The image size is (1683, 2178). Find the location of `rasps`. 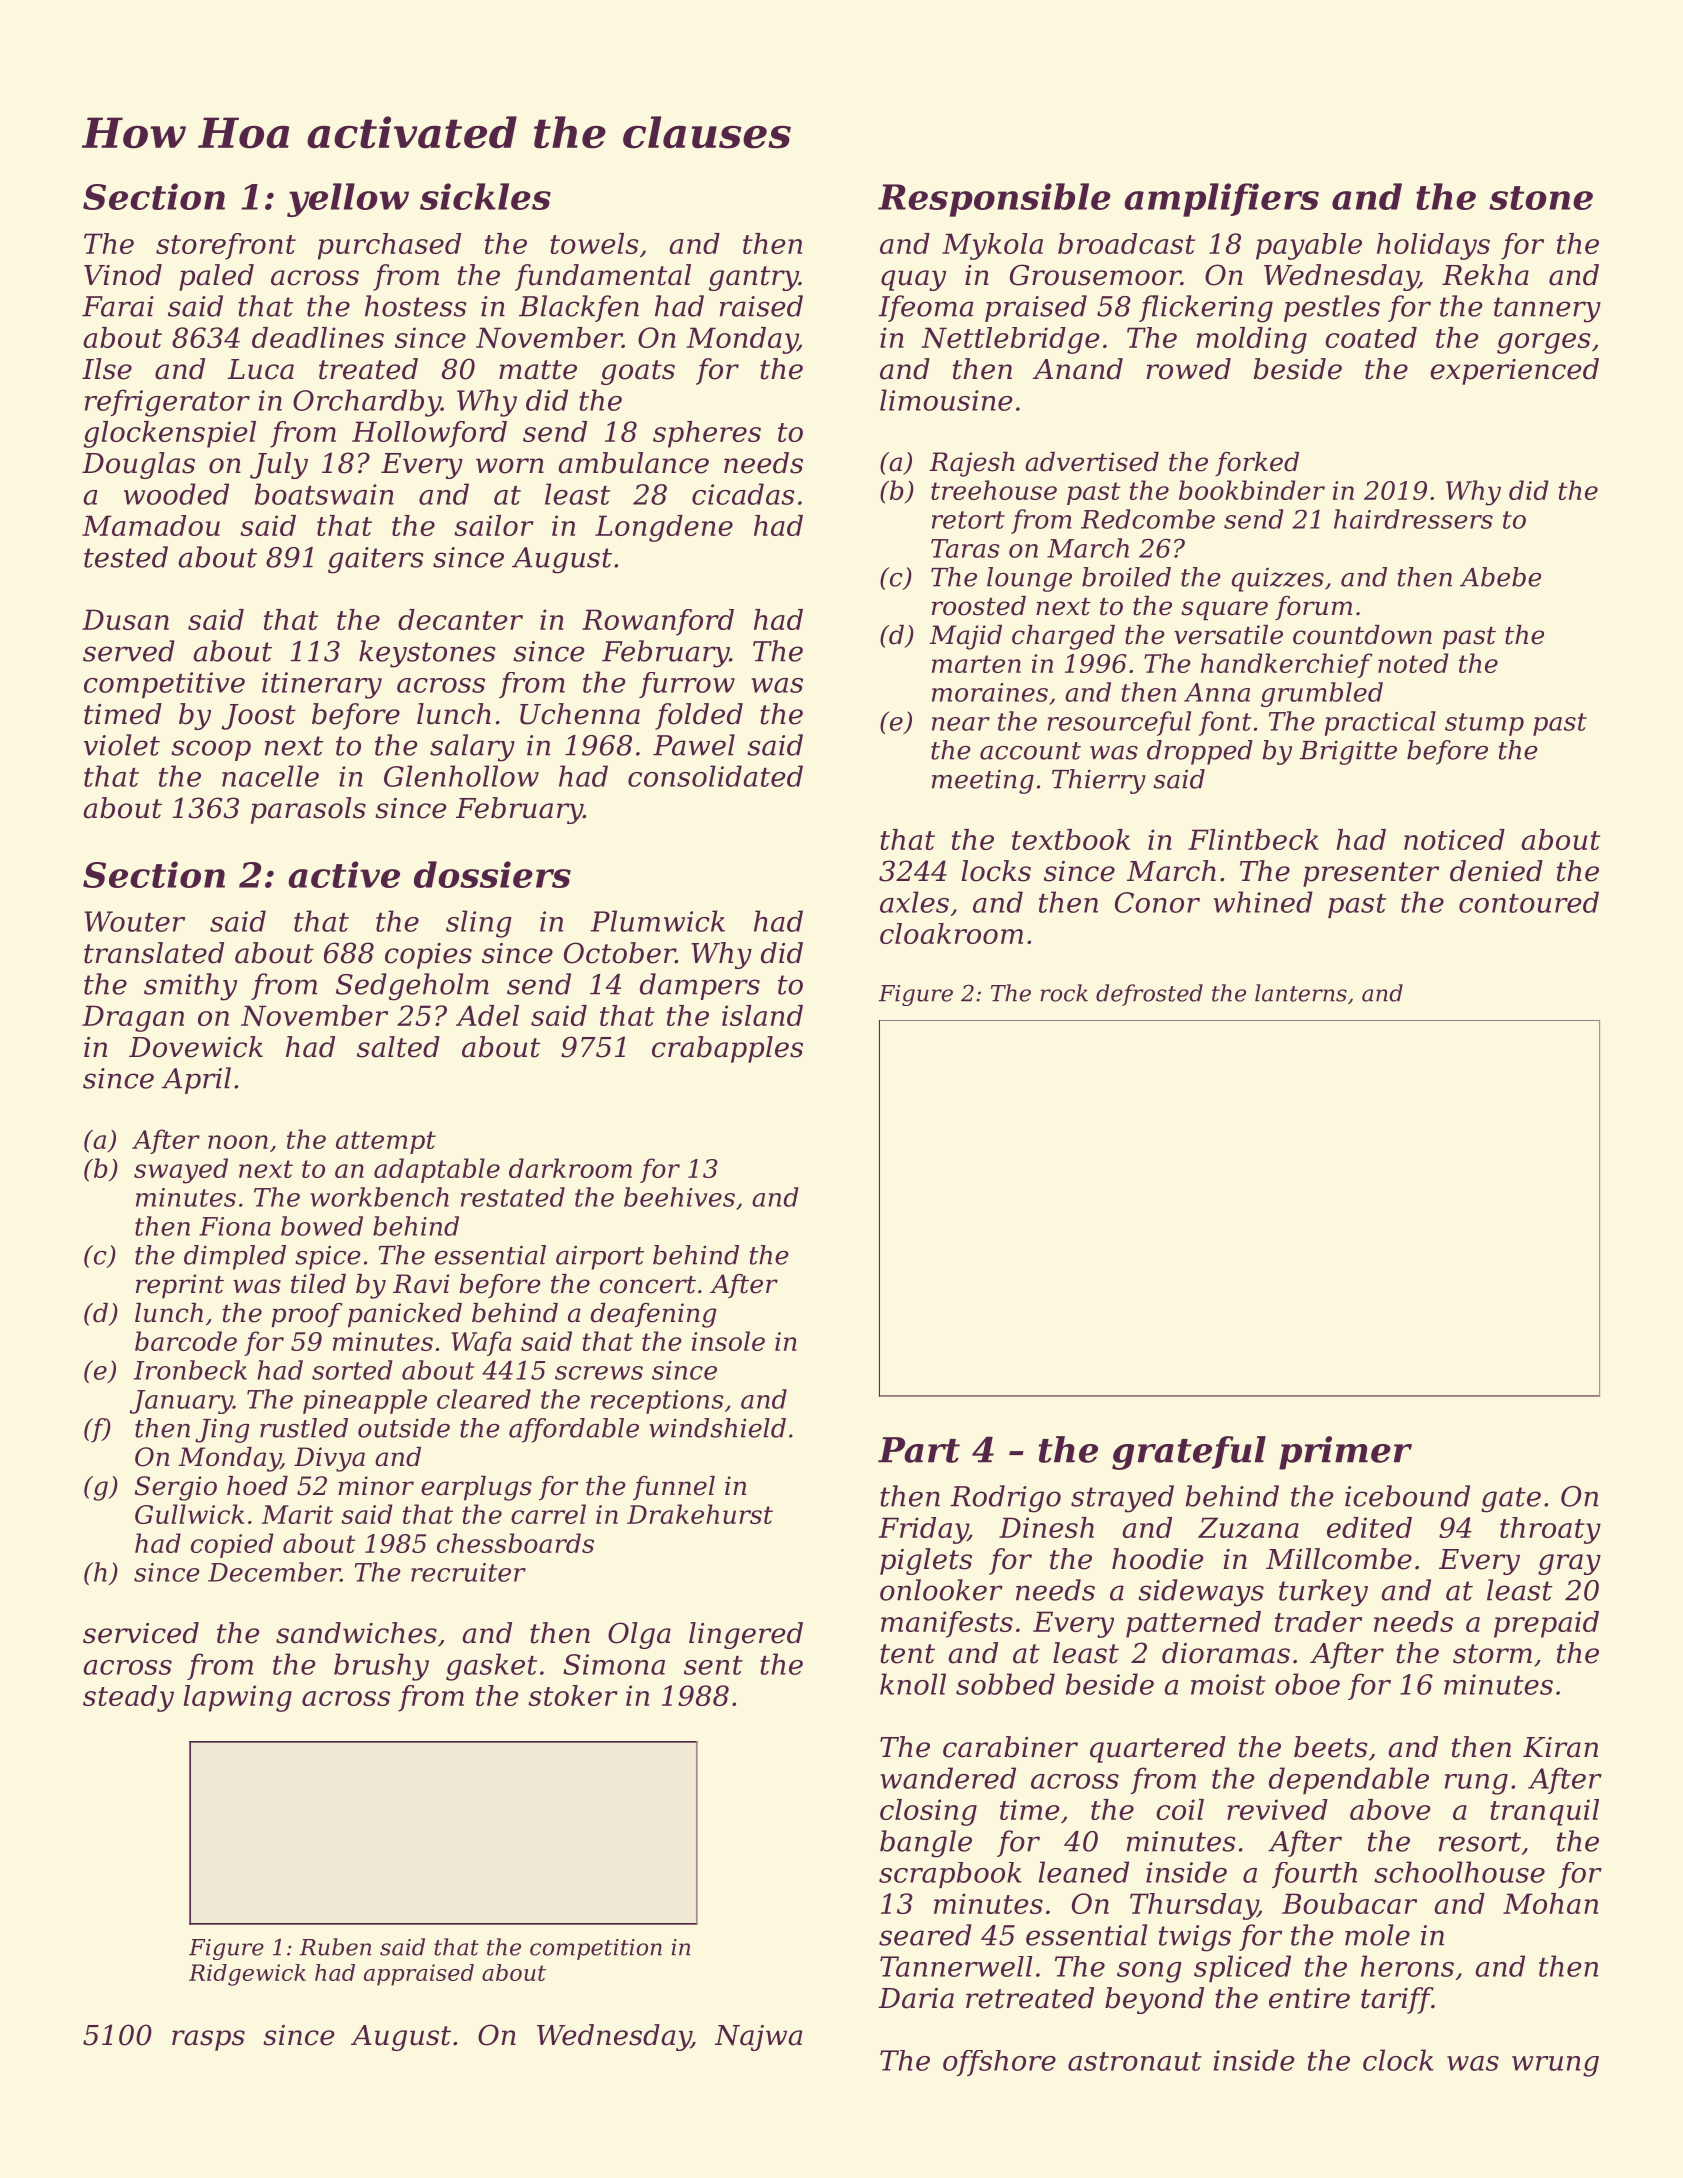

rasps is located at coordinates (208, 2040).
